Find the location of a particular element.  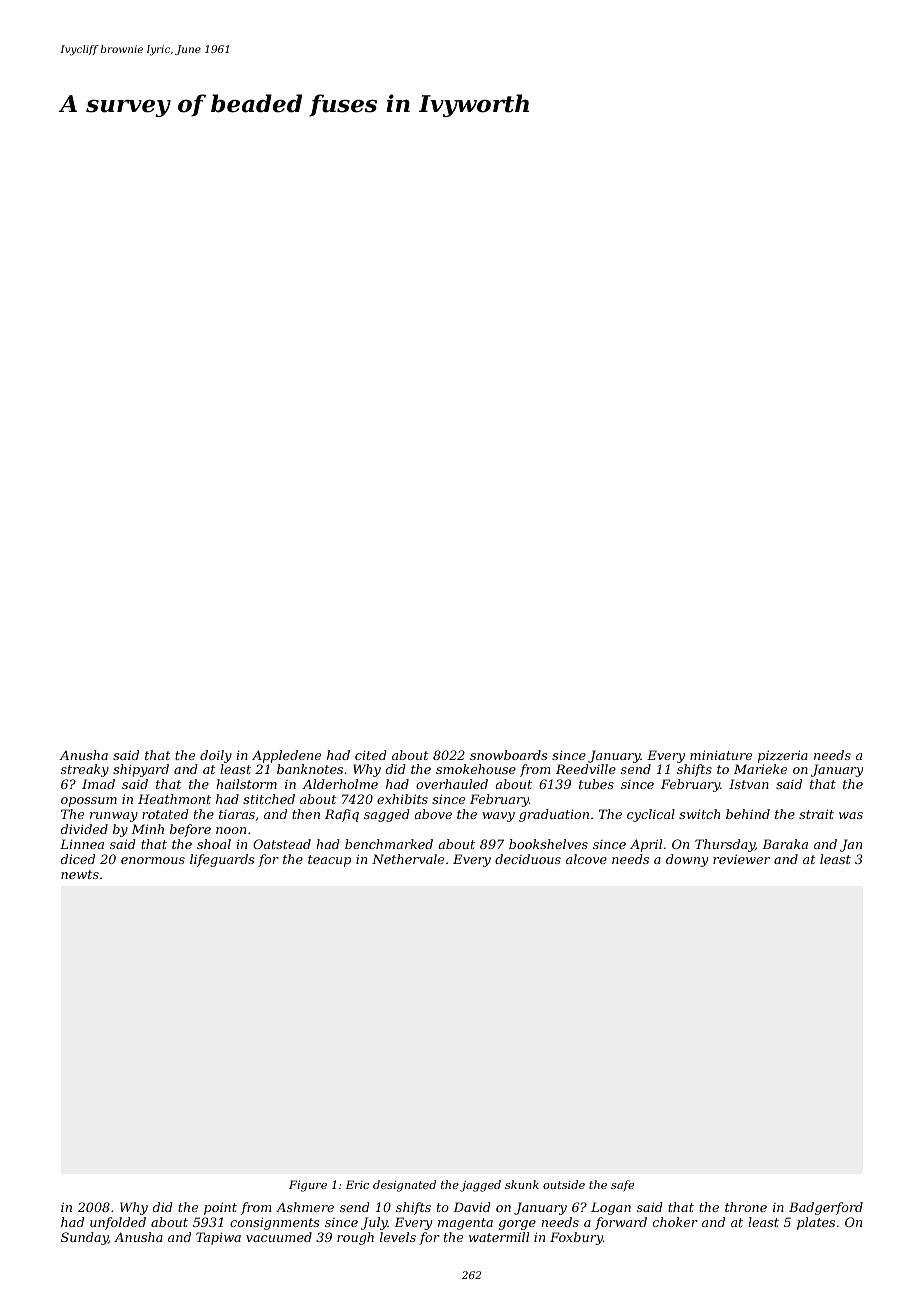

alcove is located at coordinates (586, 859).
